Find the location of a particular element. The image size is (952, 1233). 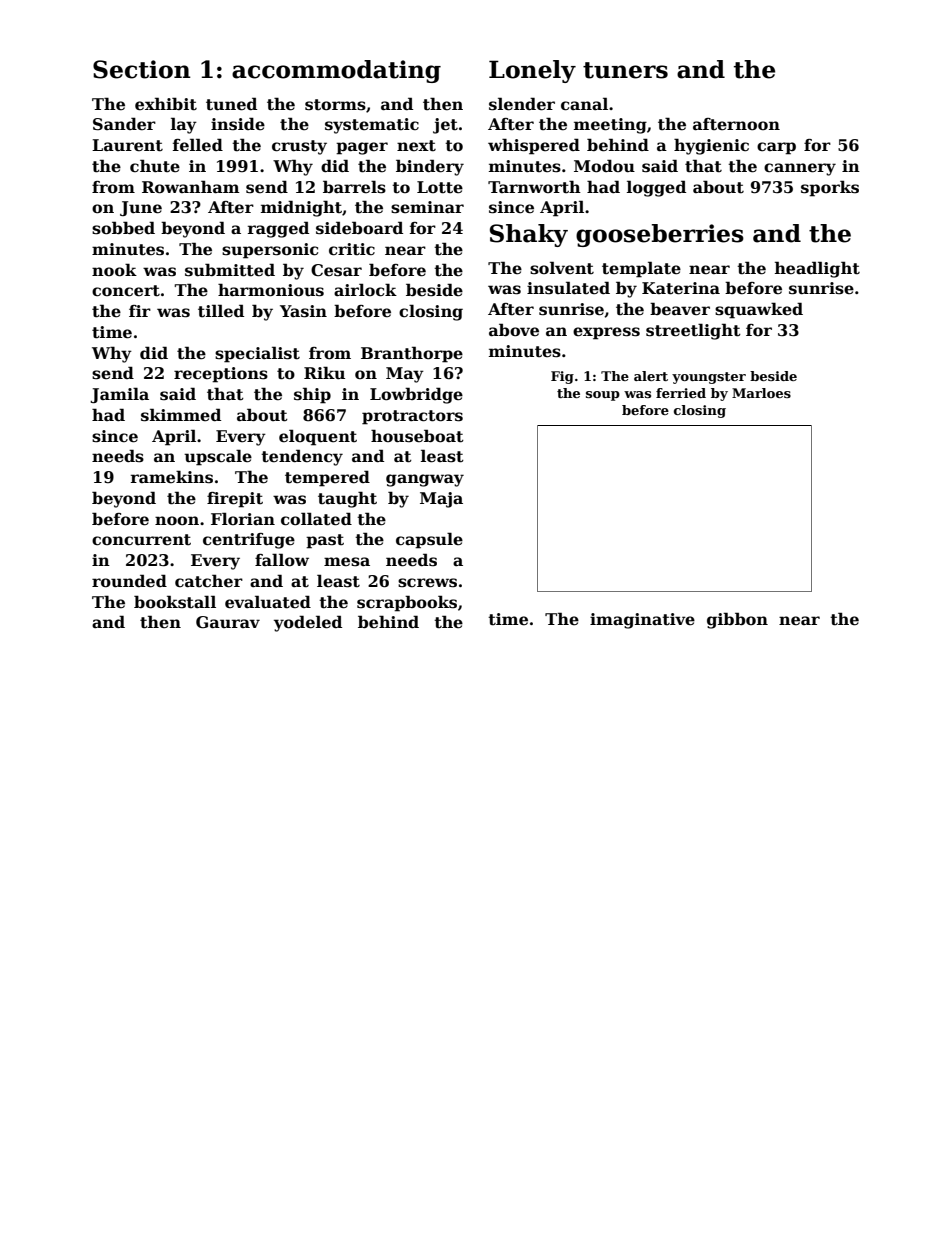

accommodating is located at coordinates (336, 71).
